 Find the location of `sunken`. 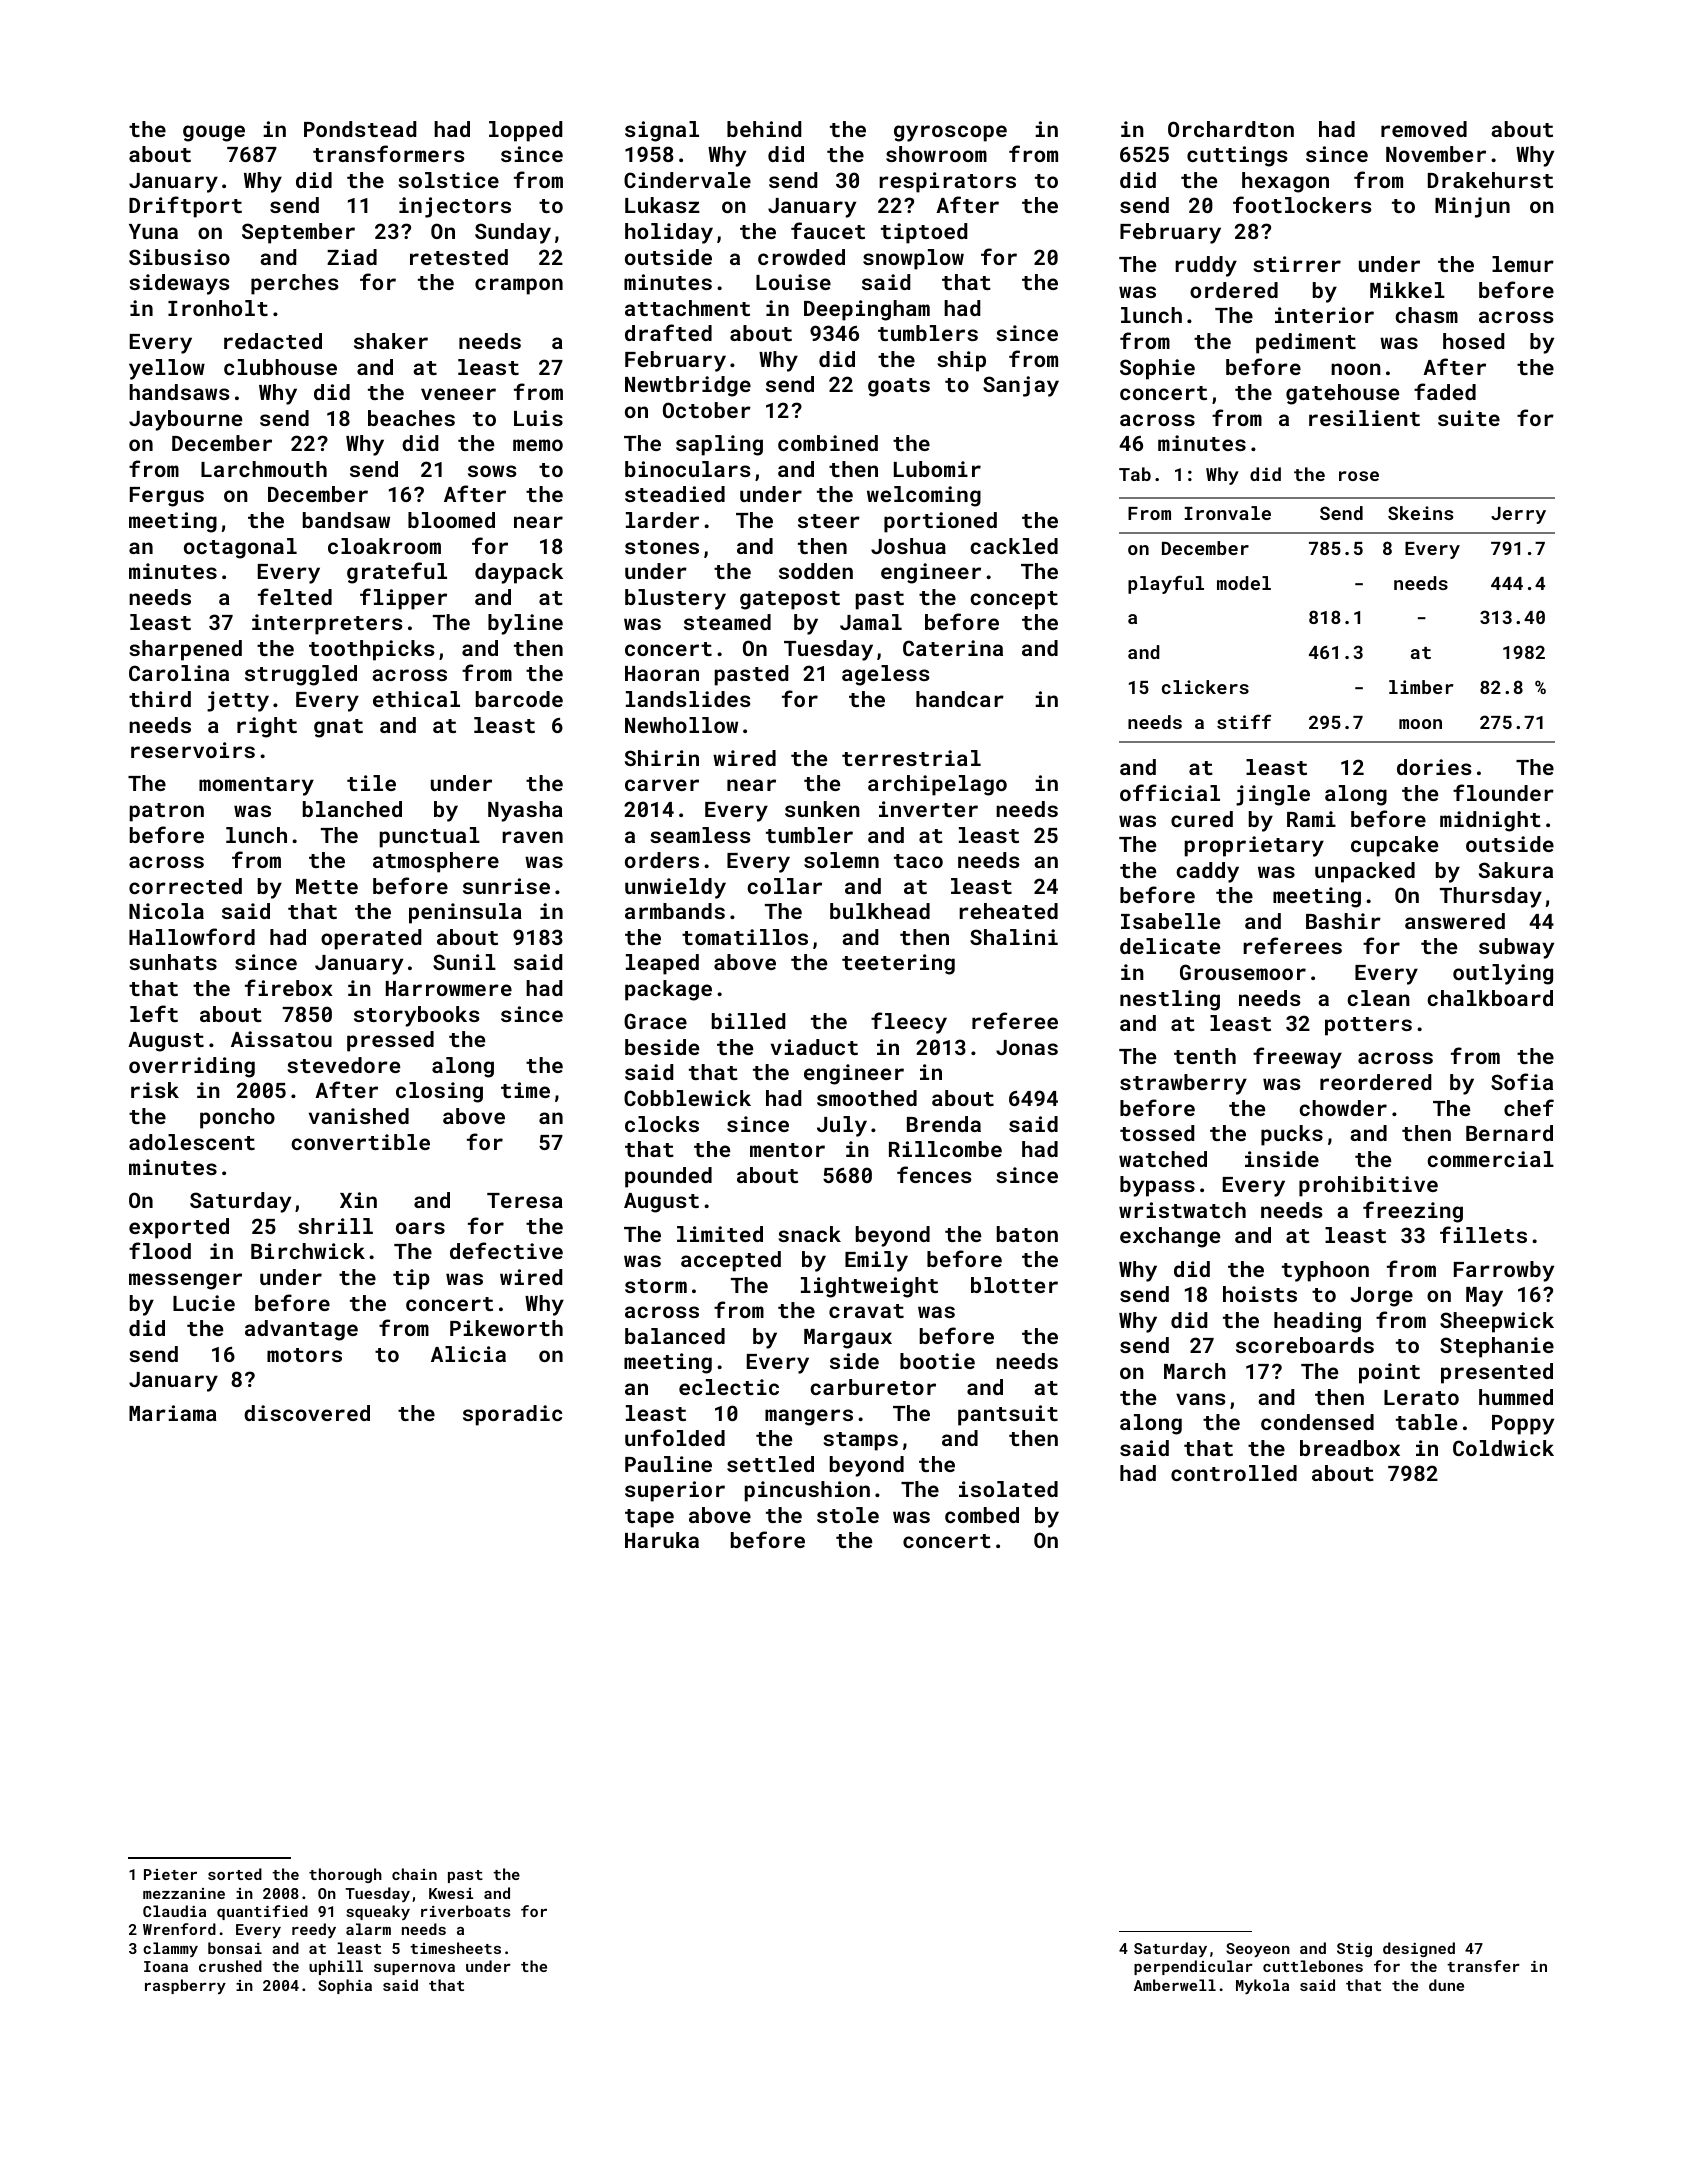

sunken is located at coordinates (822, 809).
